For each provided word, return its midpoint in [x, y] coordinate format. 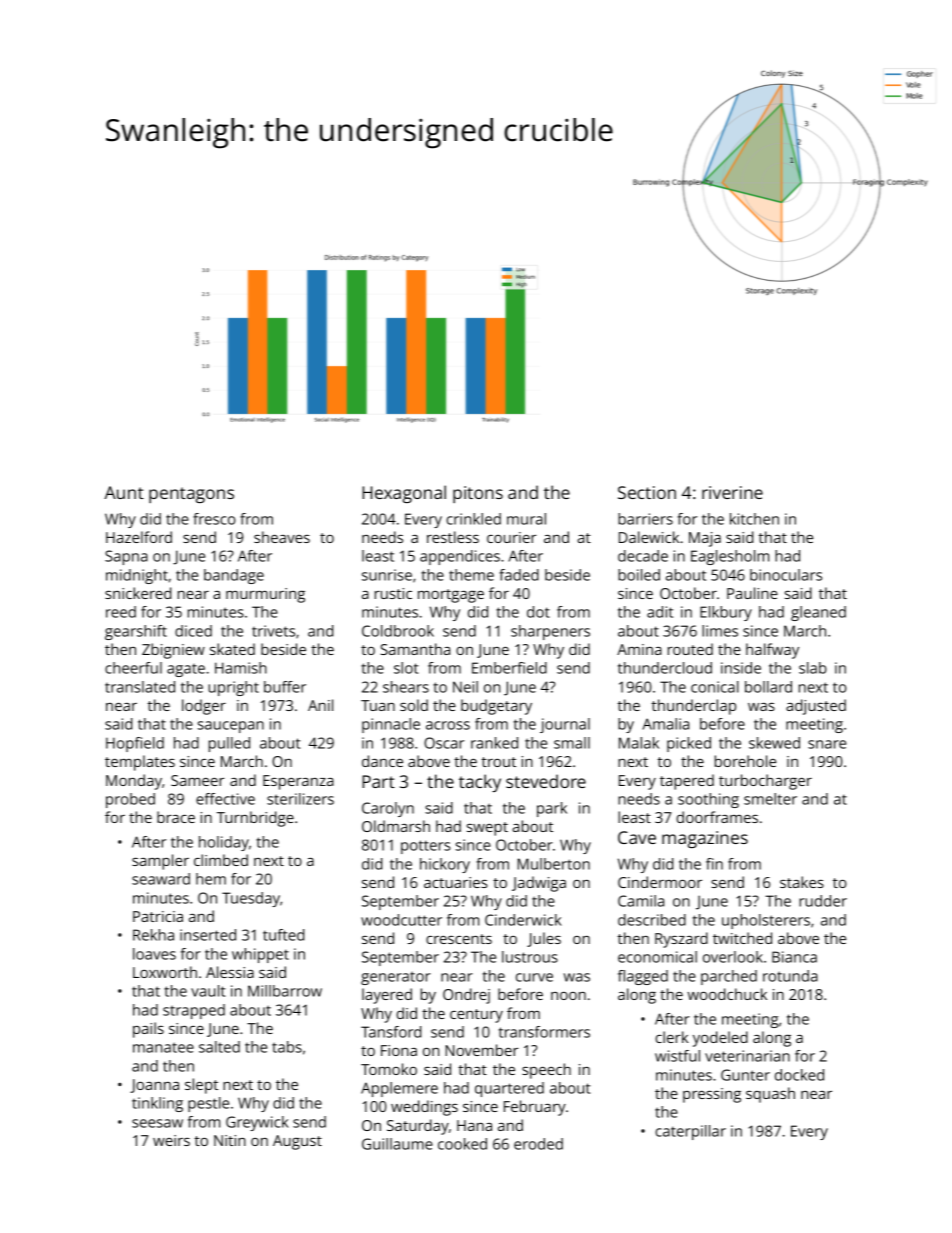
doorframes [717, 817]
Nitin [230, 1140]
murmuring [265, 595]
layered [387, 996]
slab [813, 668]
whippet [260, 955]
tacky [480, 783]
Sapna [126, 557]
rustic [393, 593]
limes [720, 631]
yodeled [720, 1039]
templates [140, 763]
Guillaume [397, 1144]
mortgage [451, 596]
